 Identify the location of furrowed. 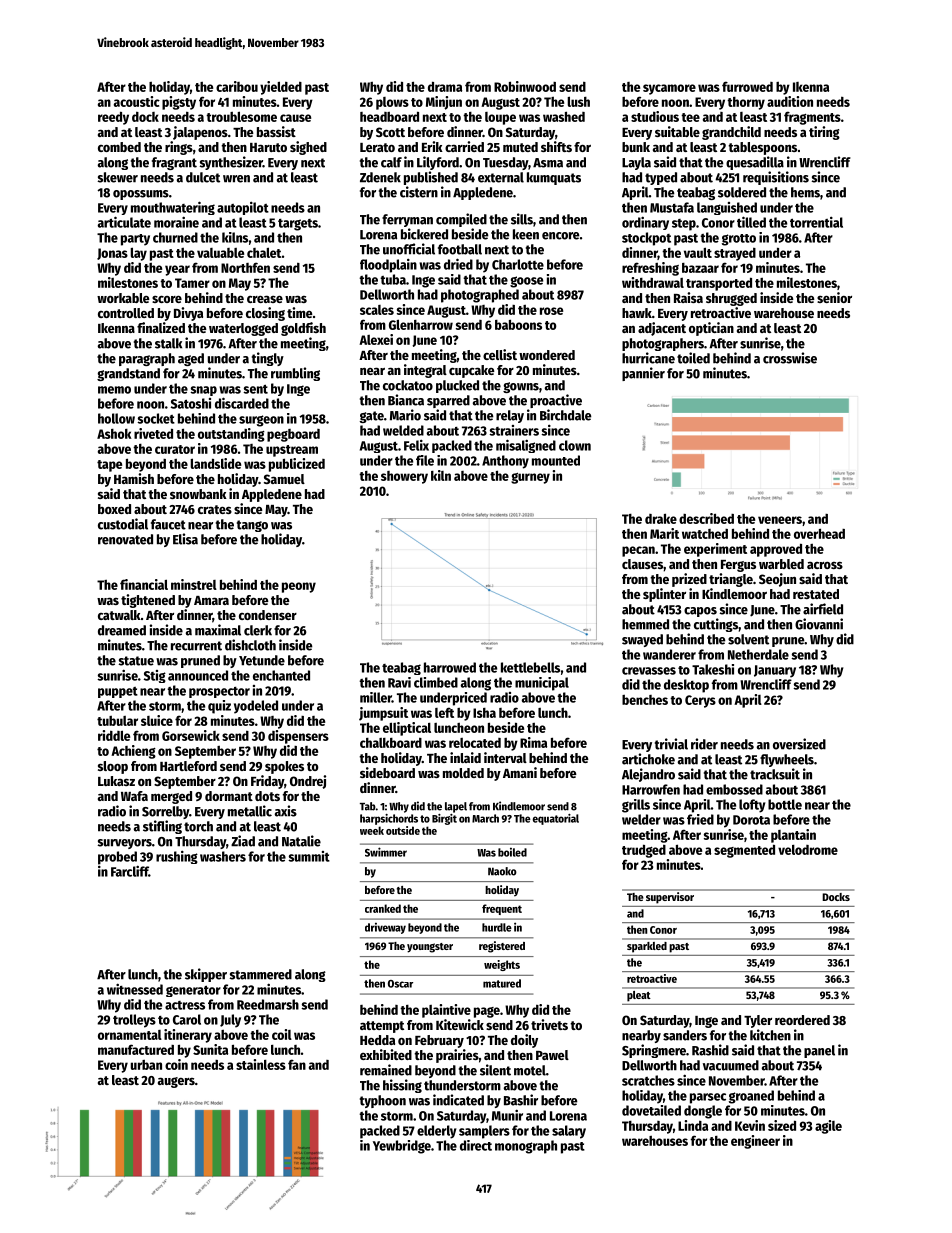
(747, 86).
